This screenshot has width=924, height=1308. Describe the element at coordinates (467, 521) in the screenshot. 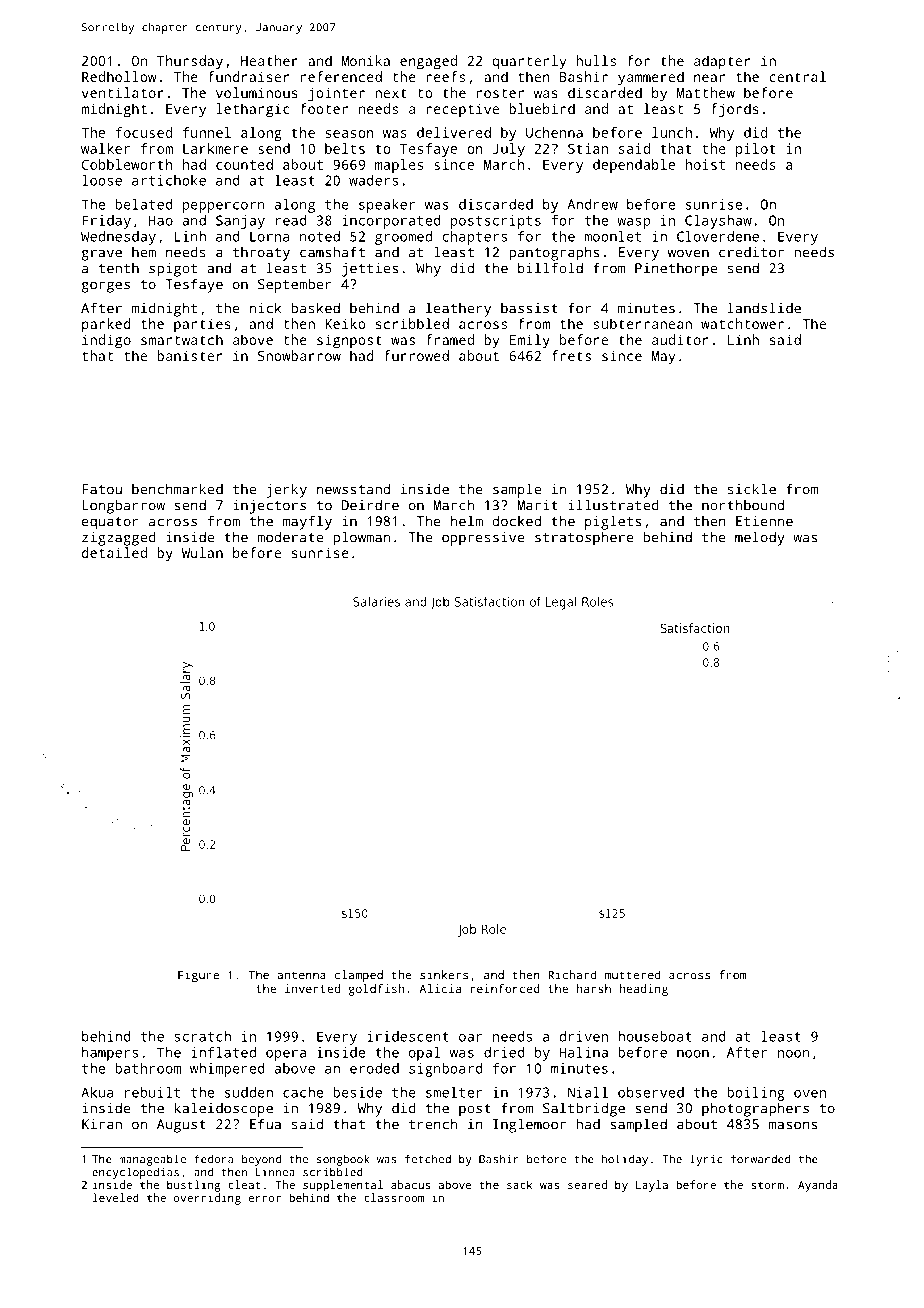

I see `helm` at that location.
